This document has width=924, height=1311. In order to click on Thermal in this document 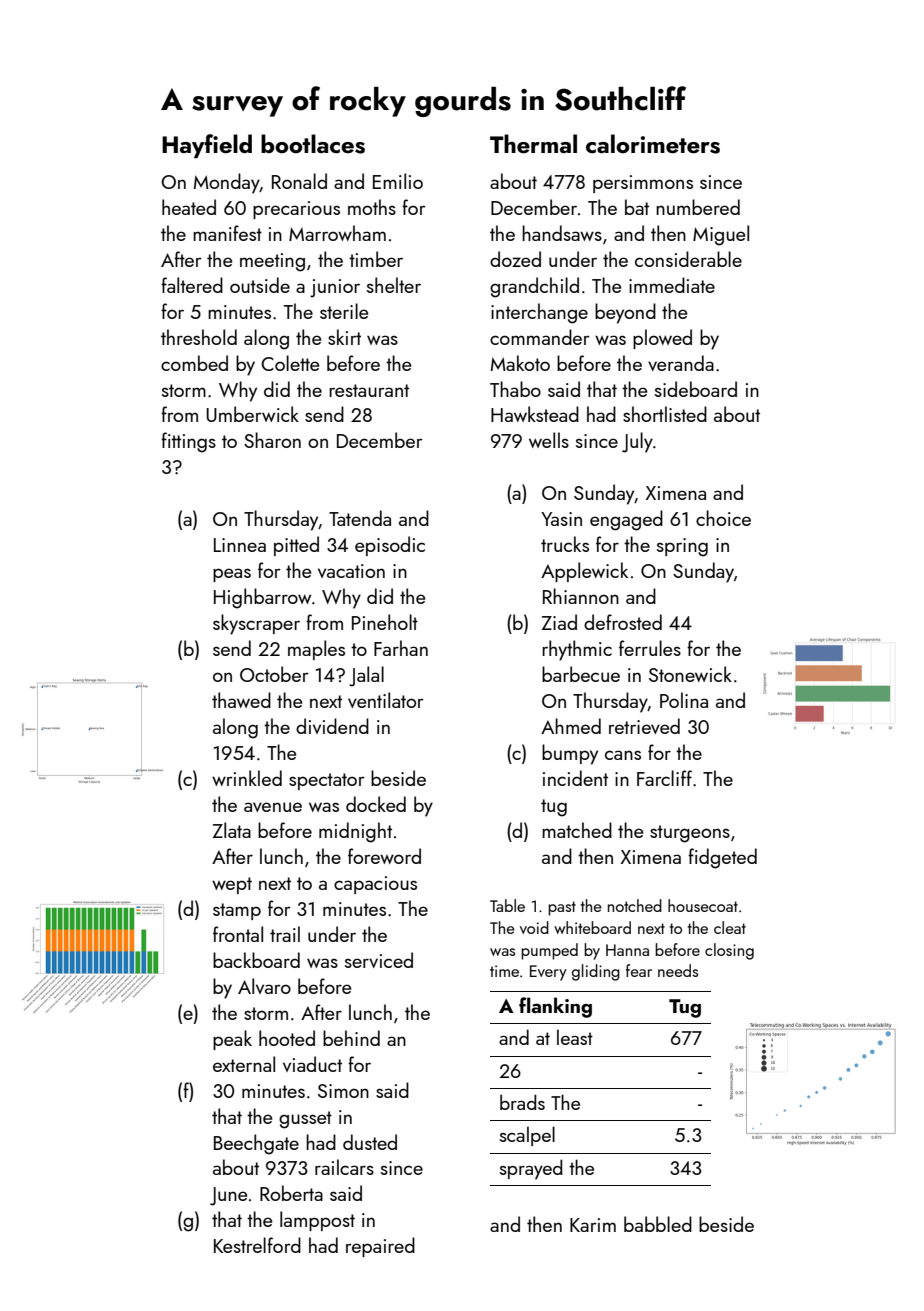, I will do `click(533, 143)`.
